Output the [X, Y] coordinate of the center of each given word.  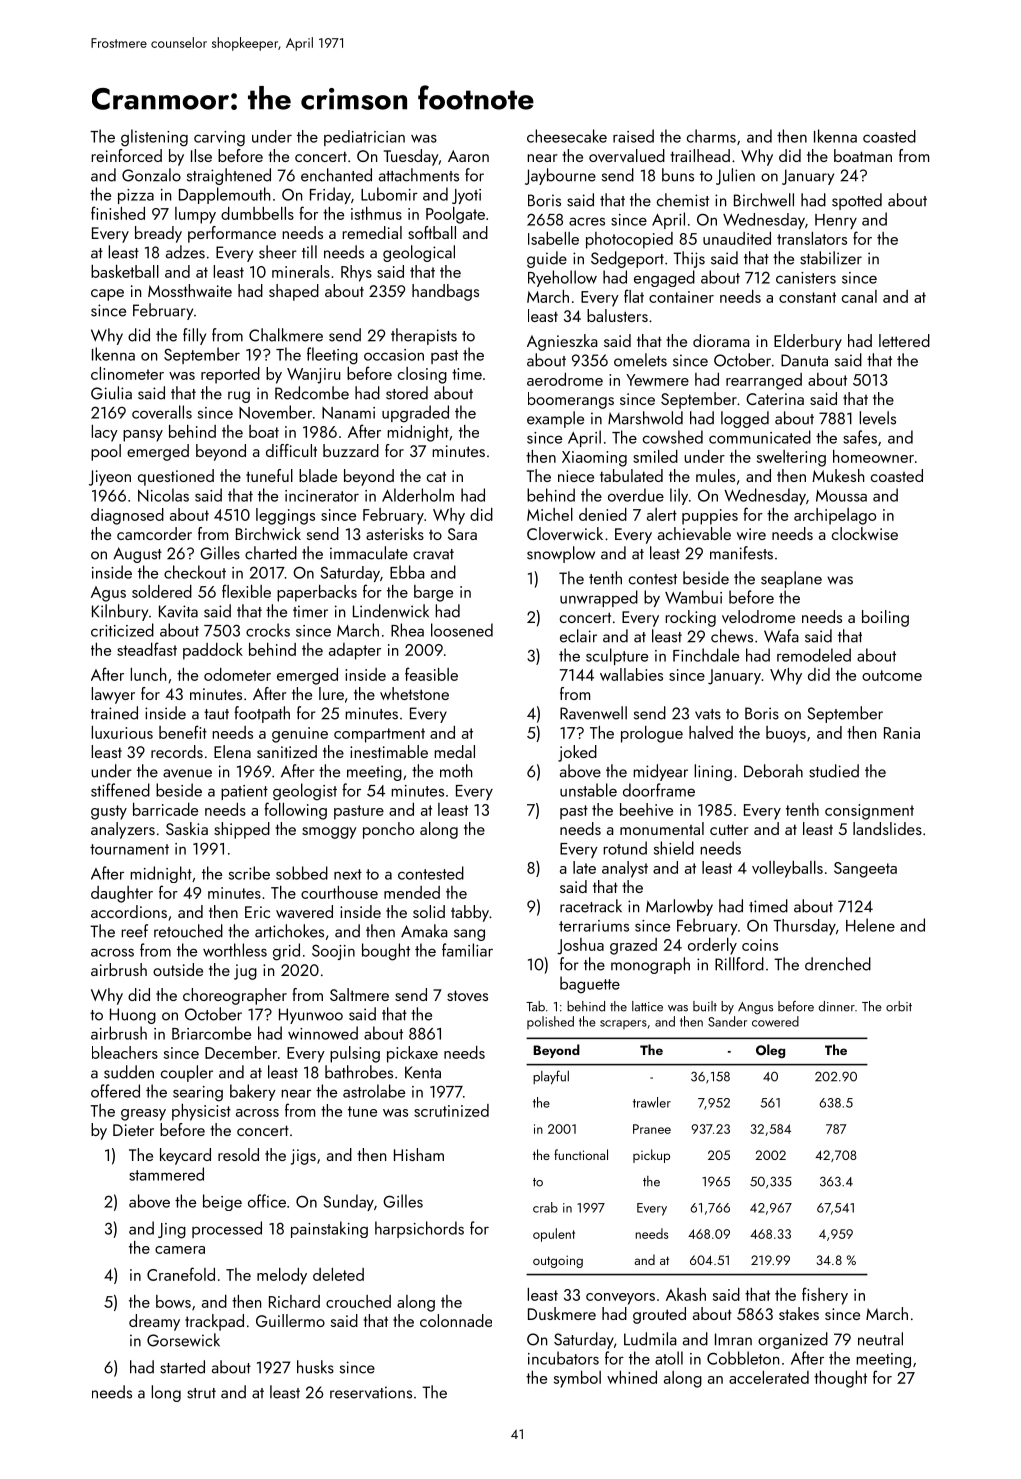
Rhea [407, 630]
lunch [148, 674]
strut [201, 1393]
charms [711, 136]
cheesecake [567, 136]
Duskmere [562, 1313]
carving [219, 139]
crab [545, 1207]
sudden [129, 1072]
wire [751, 534]
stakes [799, 1313]
